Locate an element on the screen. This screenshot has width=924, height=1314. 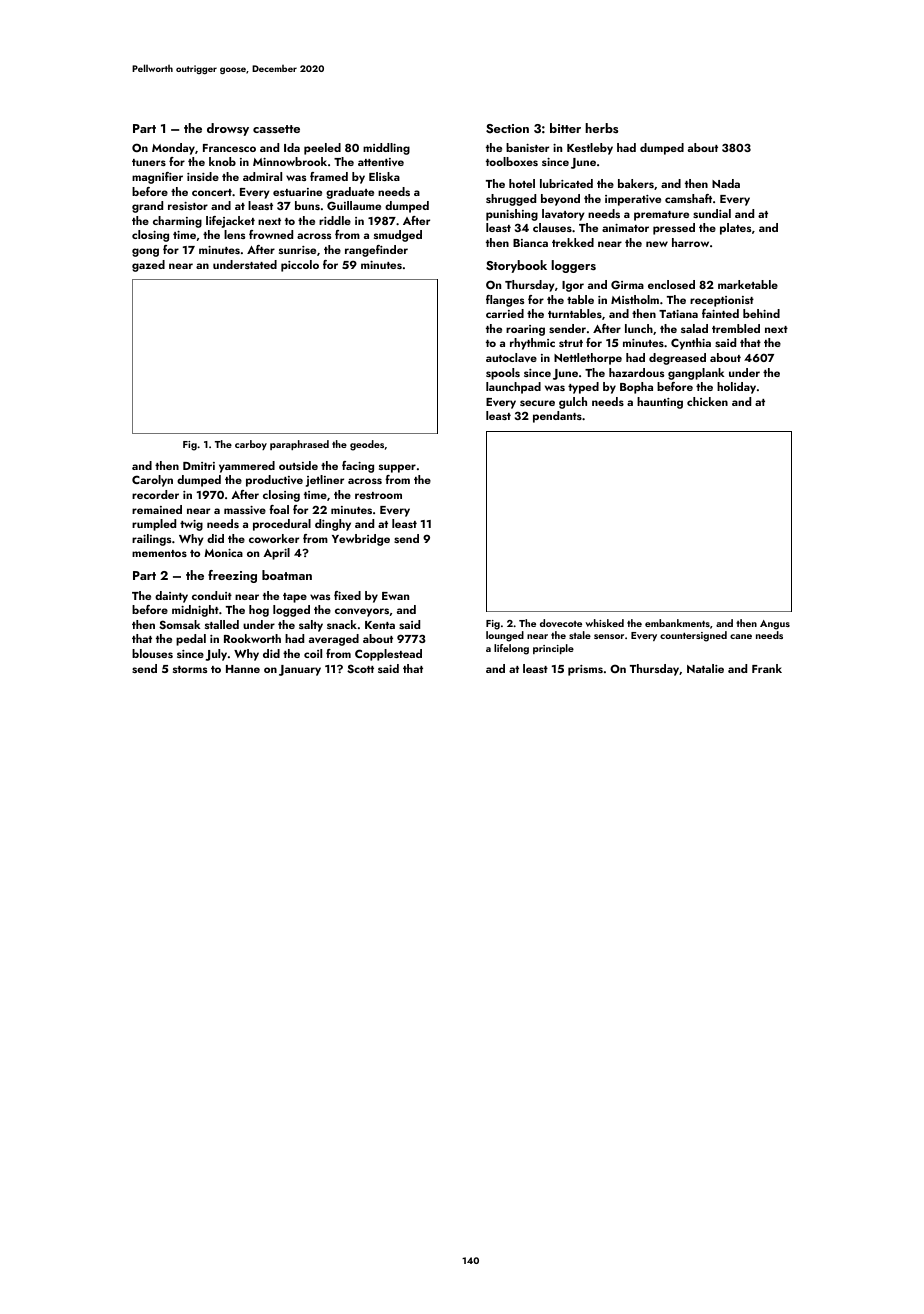
drowsy is located at coordinates (228, 129).
